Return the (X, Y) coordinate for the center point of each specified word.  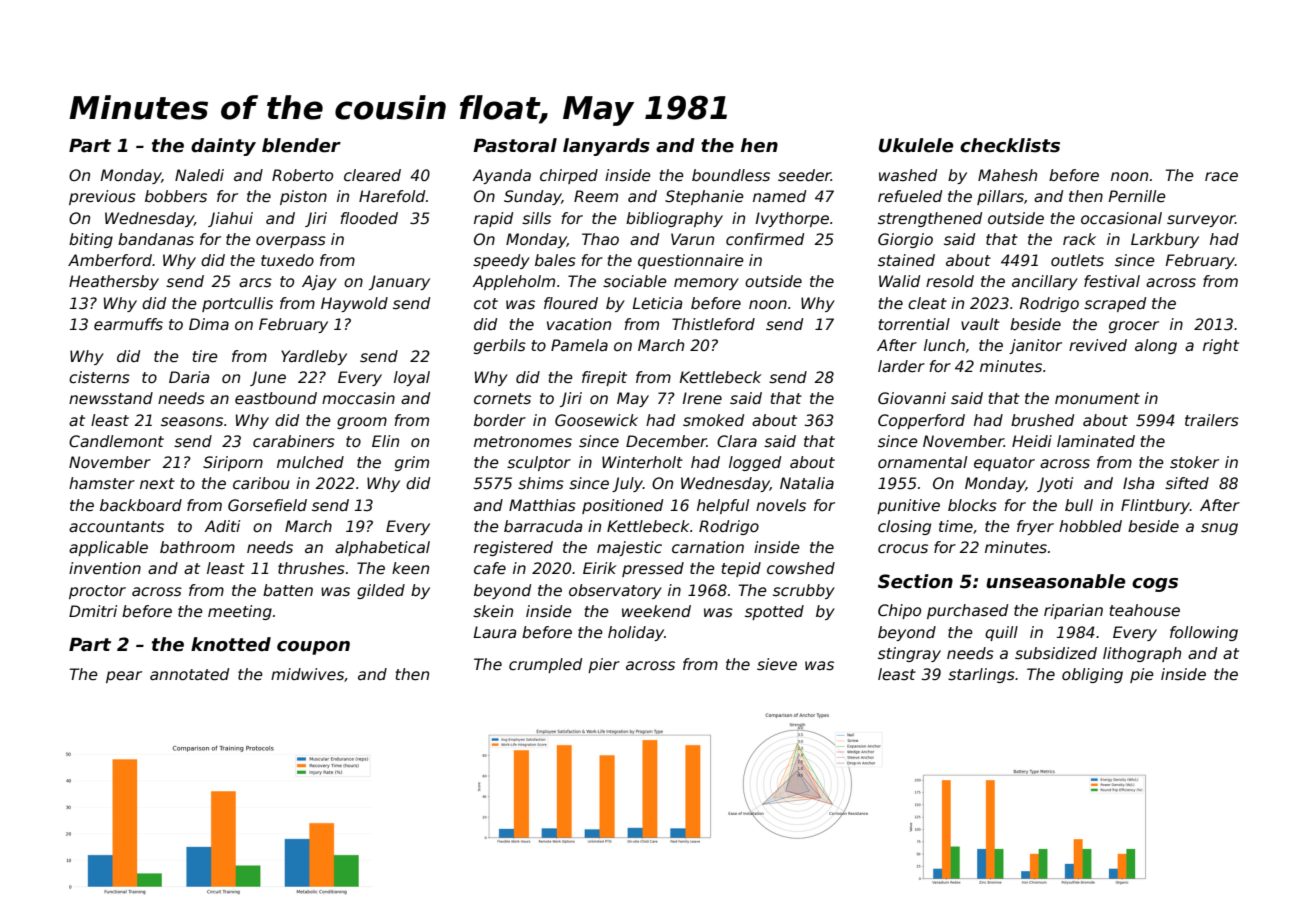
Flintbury (1155, 506)
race (1221, 177)
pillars (1000, 197)
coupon (313, 648)
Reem (596, 196)
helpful (723, 506)
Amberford (110, 260)
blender (301, 145)
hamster (102, 483)
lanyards (606, 147)
